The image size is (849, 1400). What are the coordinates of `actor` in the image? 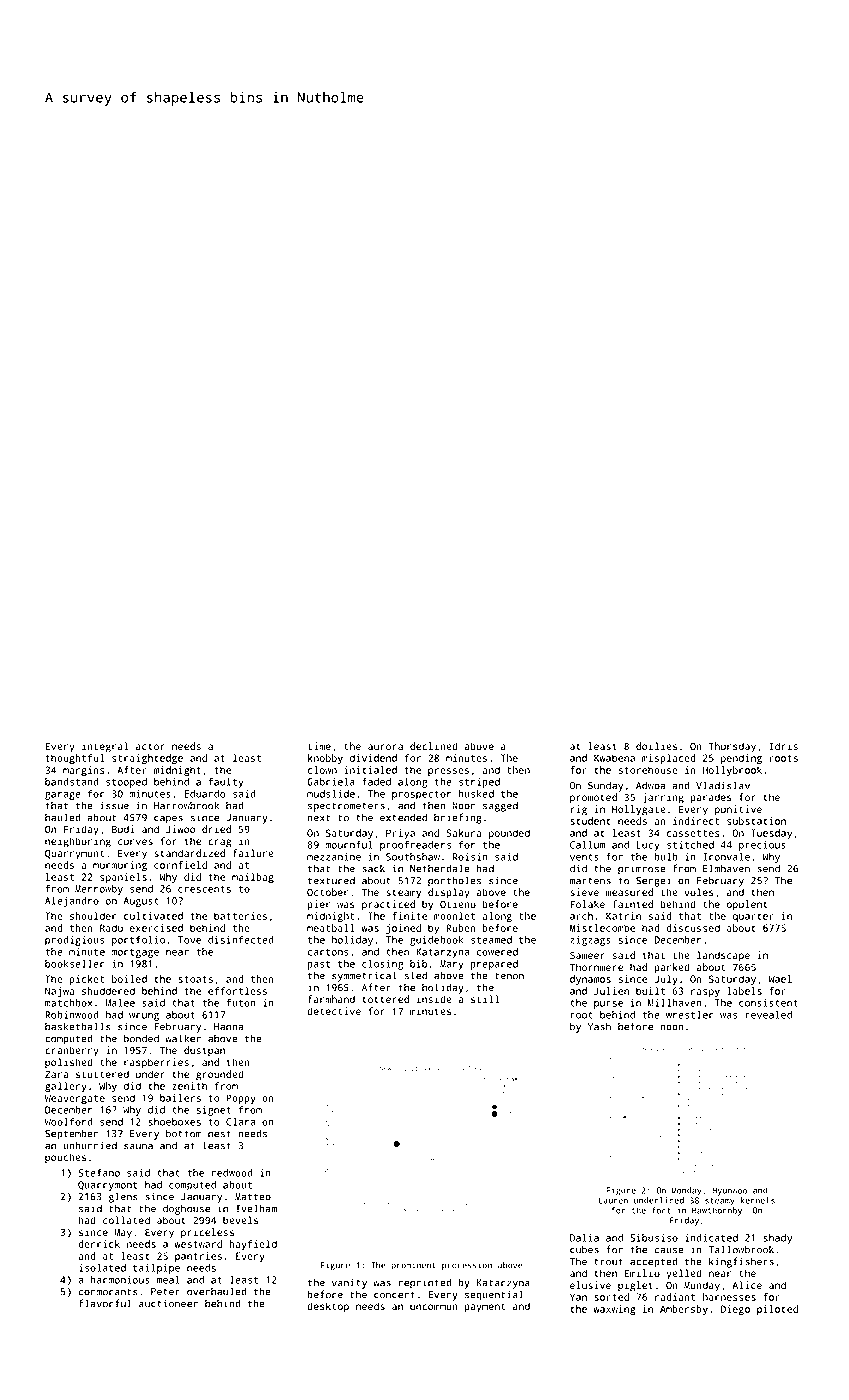 It's located at (150, 746).
